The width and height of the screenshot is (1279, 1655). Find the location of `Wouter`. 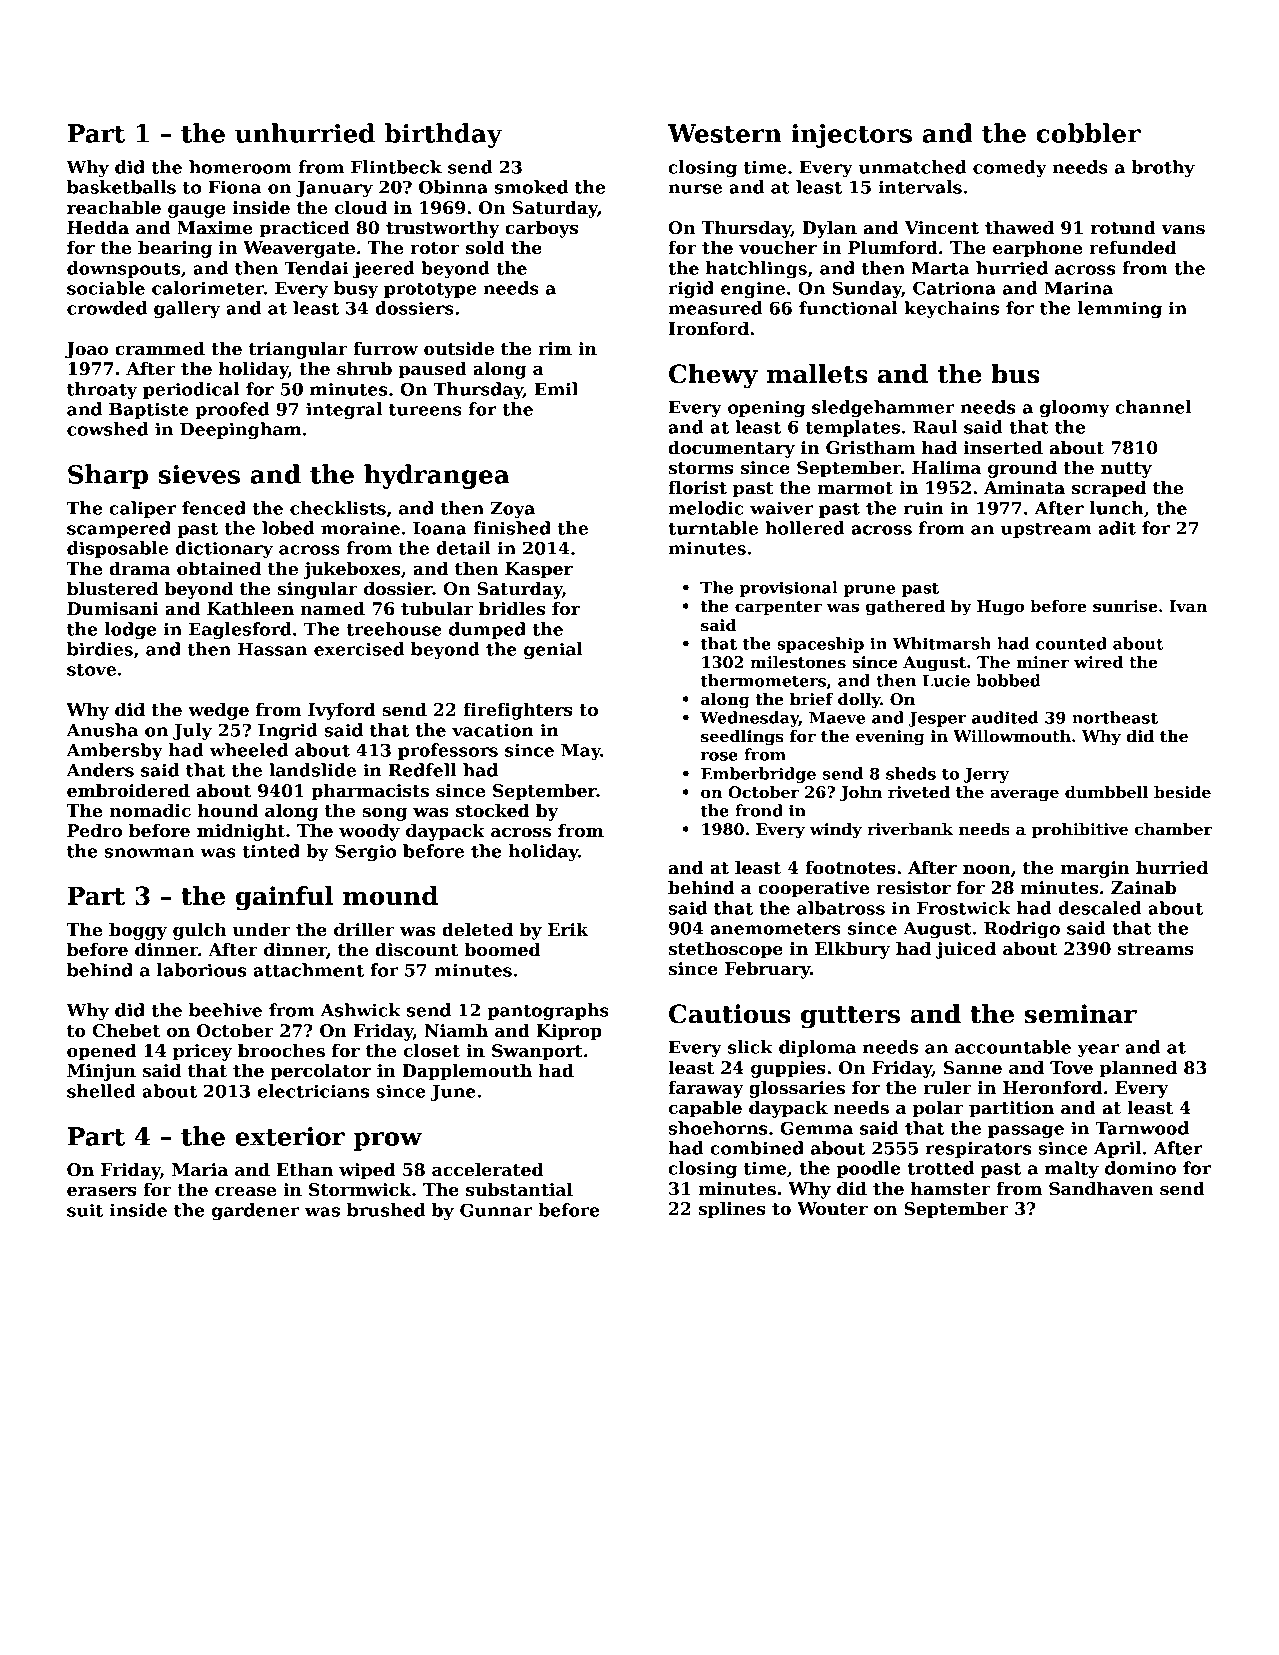

Wouter is located at coordinates (832, 1209).
